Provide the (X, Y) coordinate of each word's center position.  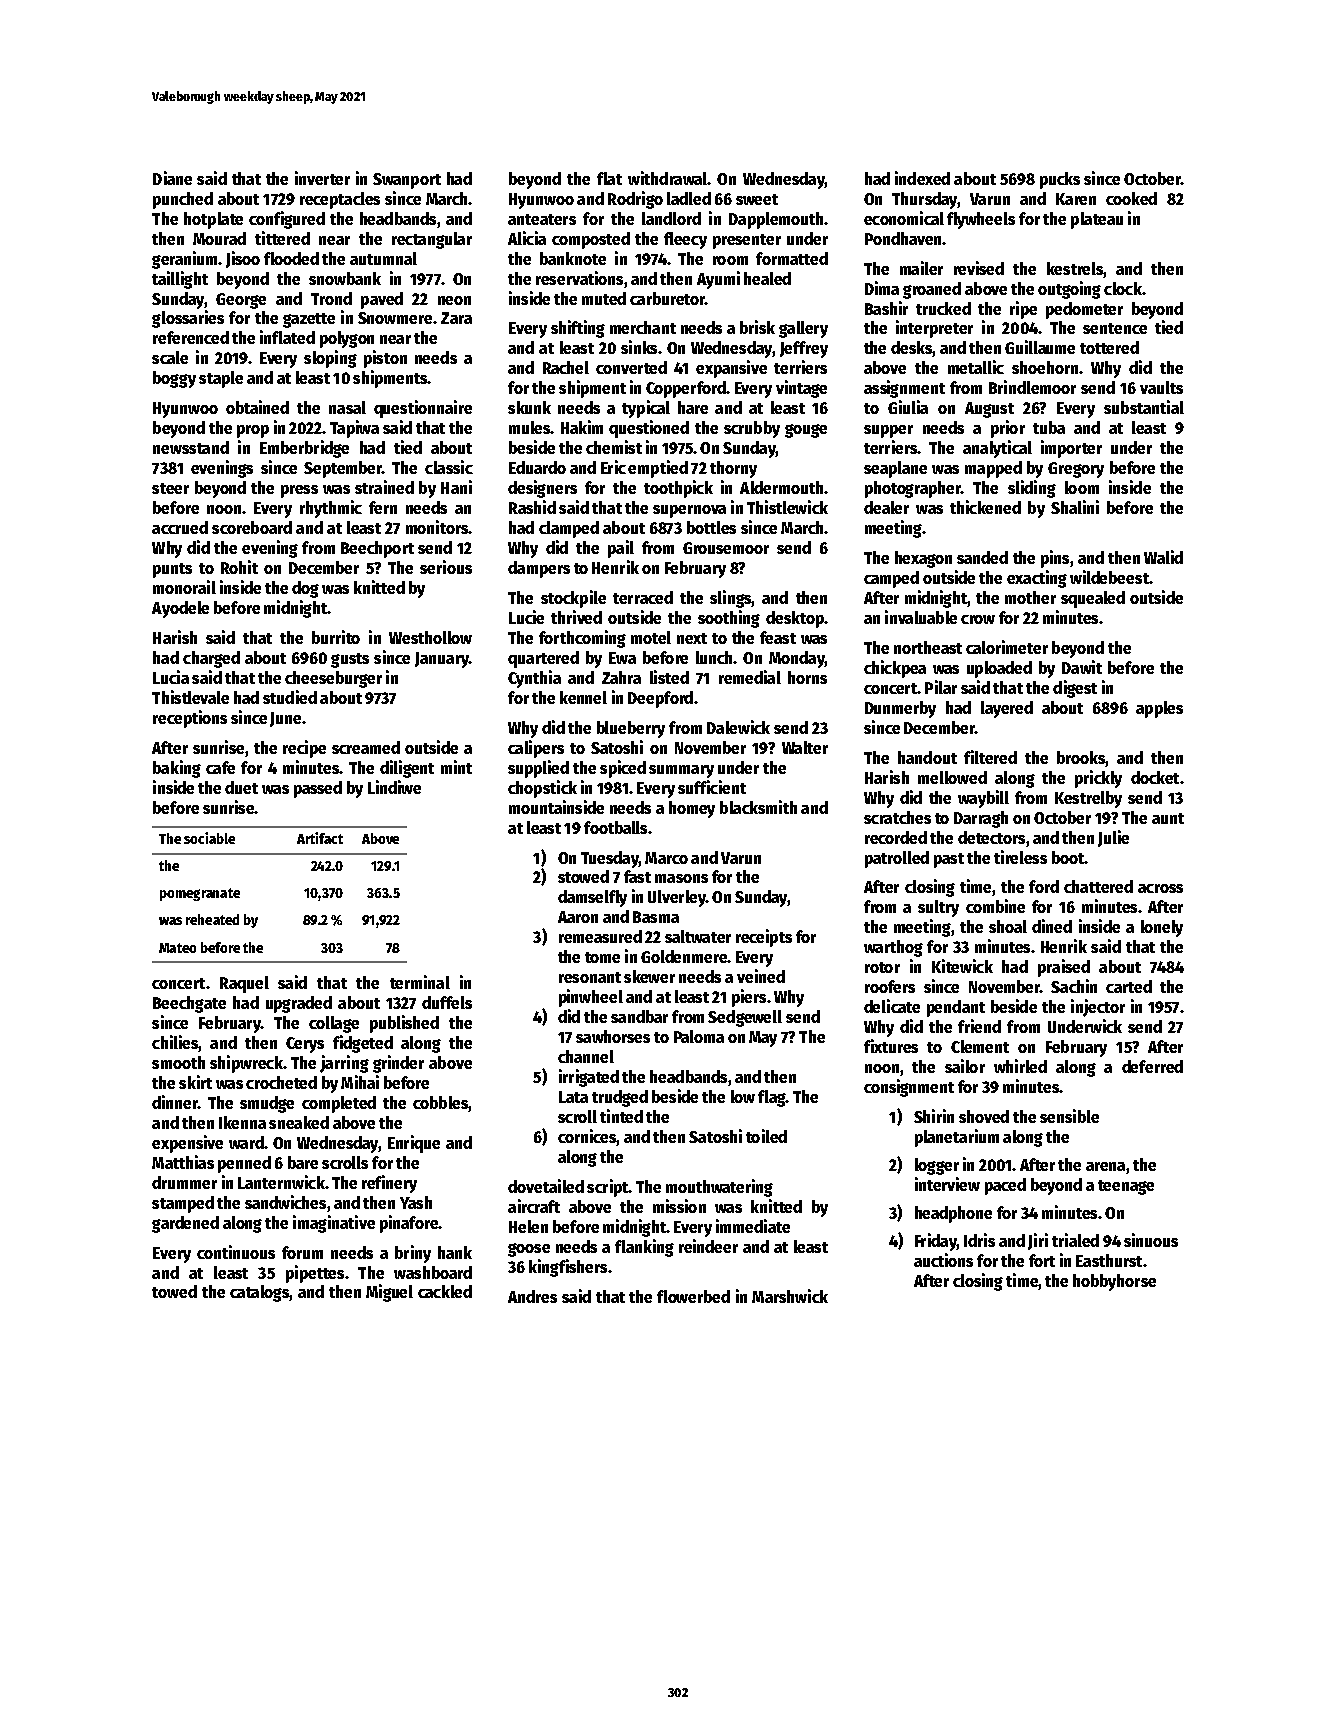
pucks (1060, 180)
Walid (1163, 557)
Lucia (171, 677)
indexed (922, 178)
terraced (643, 597)
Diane (172, 178)
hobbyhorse (1114, 1282)
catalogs (259, 1293)
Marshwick (790, 1296)
